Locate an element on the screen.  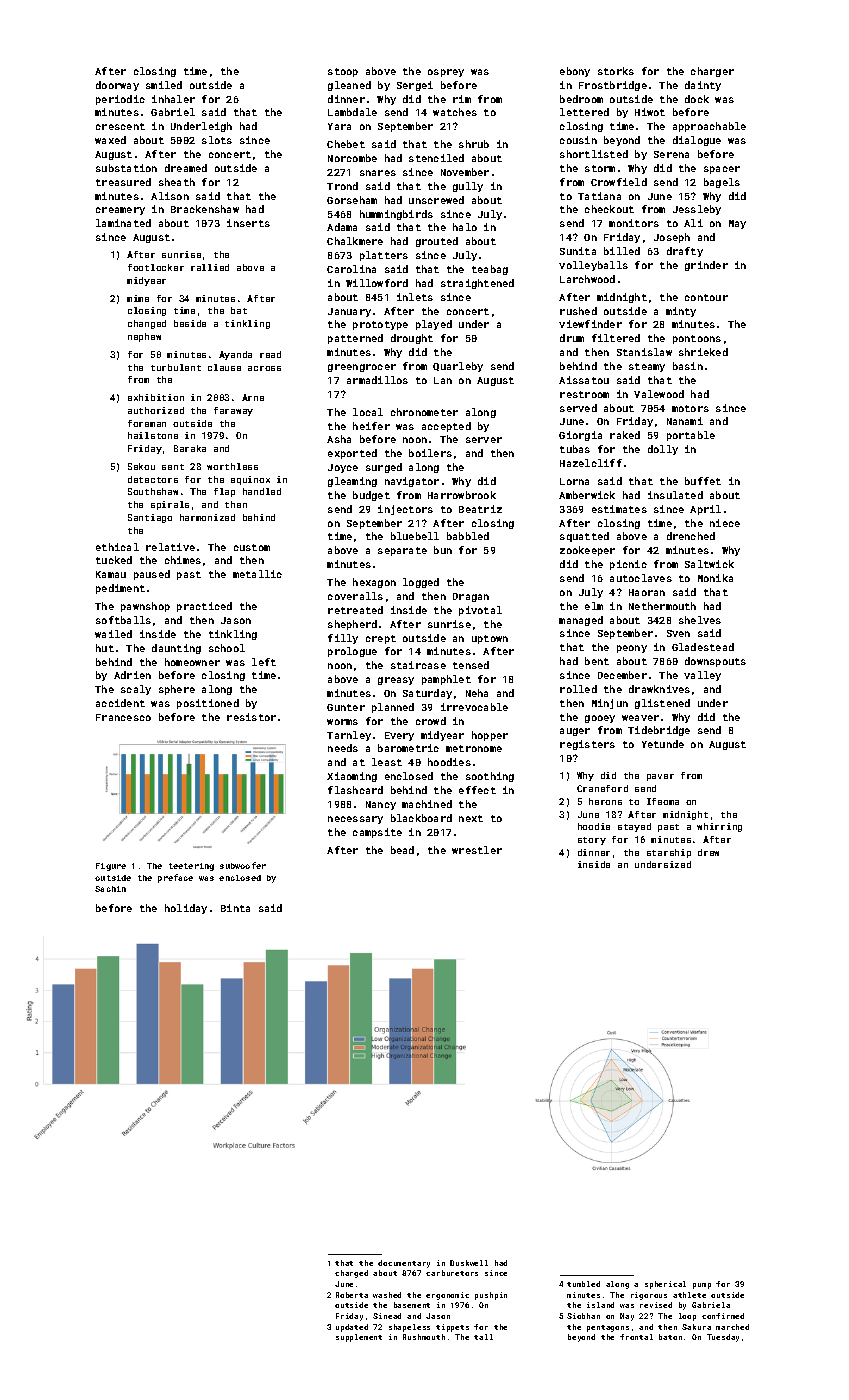
mime is located at coordinates (138, 298).
